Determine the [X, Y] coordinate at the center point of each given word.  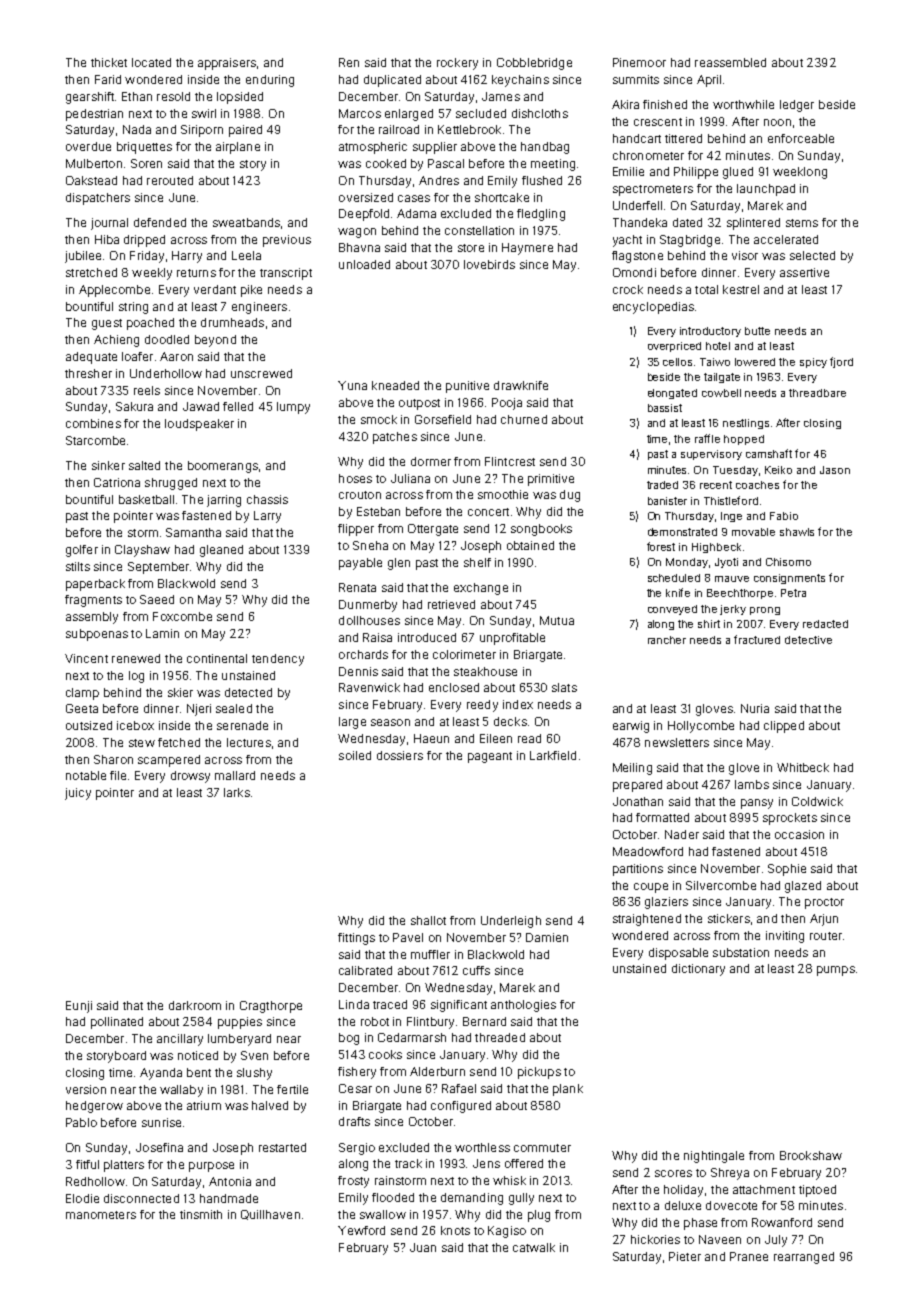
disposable [678, 954]
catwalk [534, 1247]
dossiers [400, 755]
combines [93, 423]
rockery [457, 64]
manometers [101, 1215]
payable [360, 564]
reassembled [730, 62]
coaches [757, 485]
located [151, 62]
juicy [78, 794]
